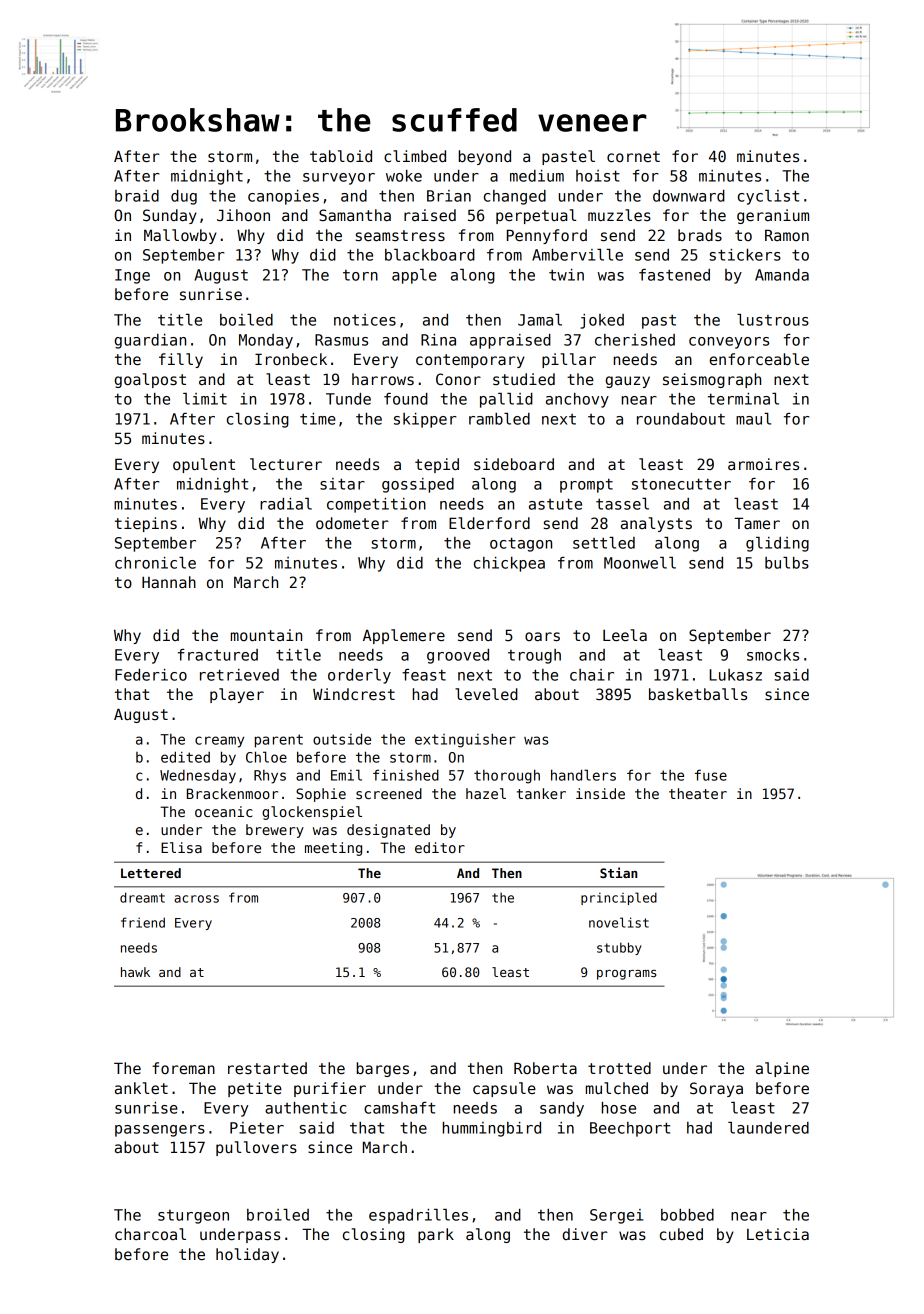 The width and height of the document is (924, 1314). Describe the element at coordinates (687, 1215) in the document. I see `bobbed` at that location.
